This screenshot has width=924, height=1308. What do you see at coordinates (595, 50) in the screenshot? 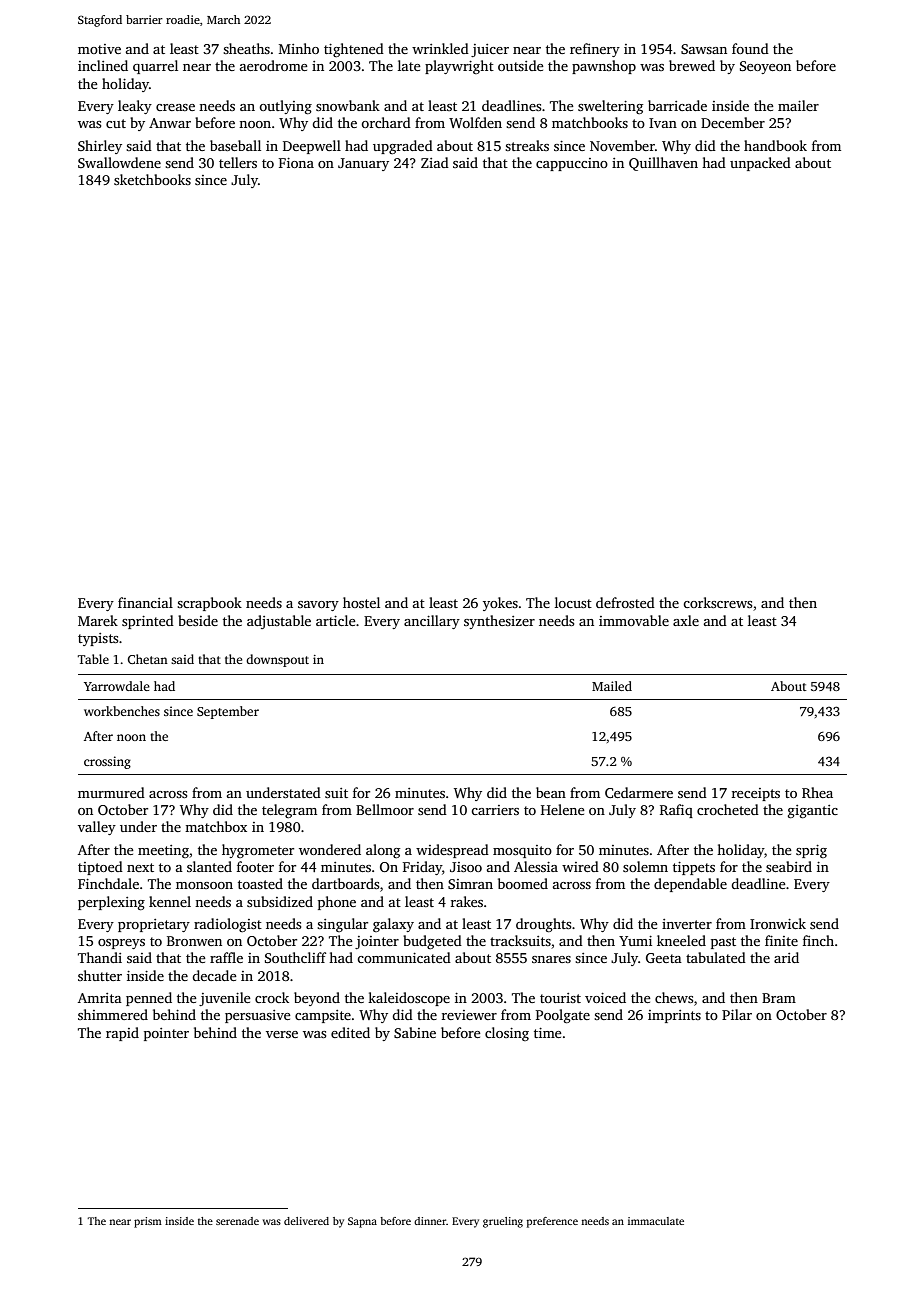
I see `refinery` at bounding box center [595, 50].
